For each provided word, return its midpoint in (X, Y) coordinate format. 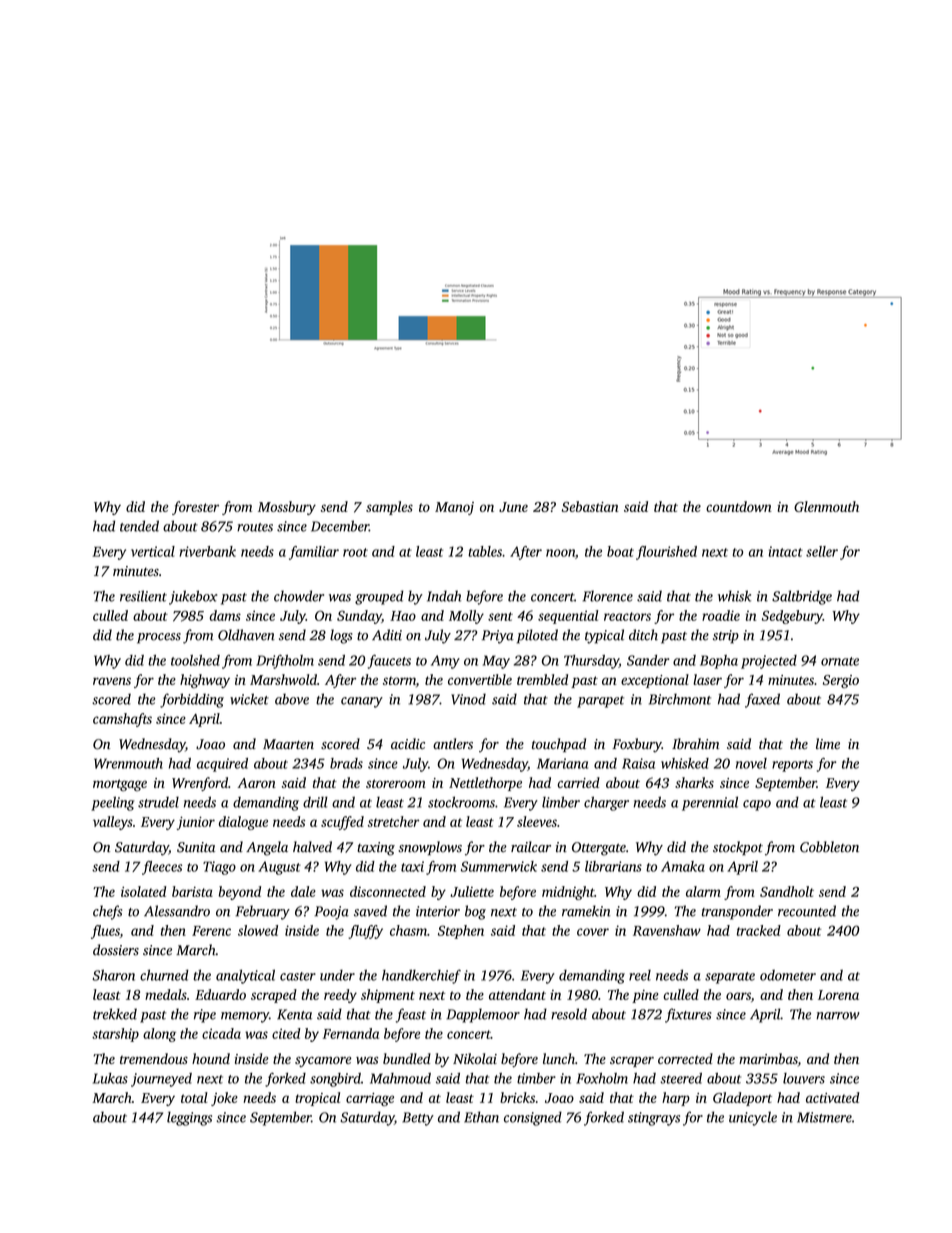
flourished (666, 553)
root (355, 552)
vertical (153, 551)
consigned (533, 1118)
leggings (189, 1118)
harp (676, 1099)
